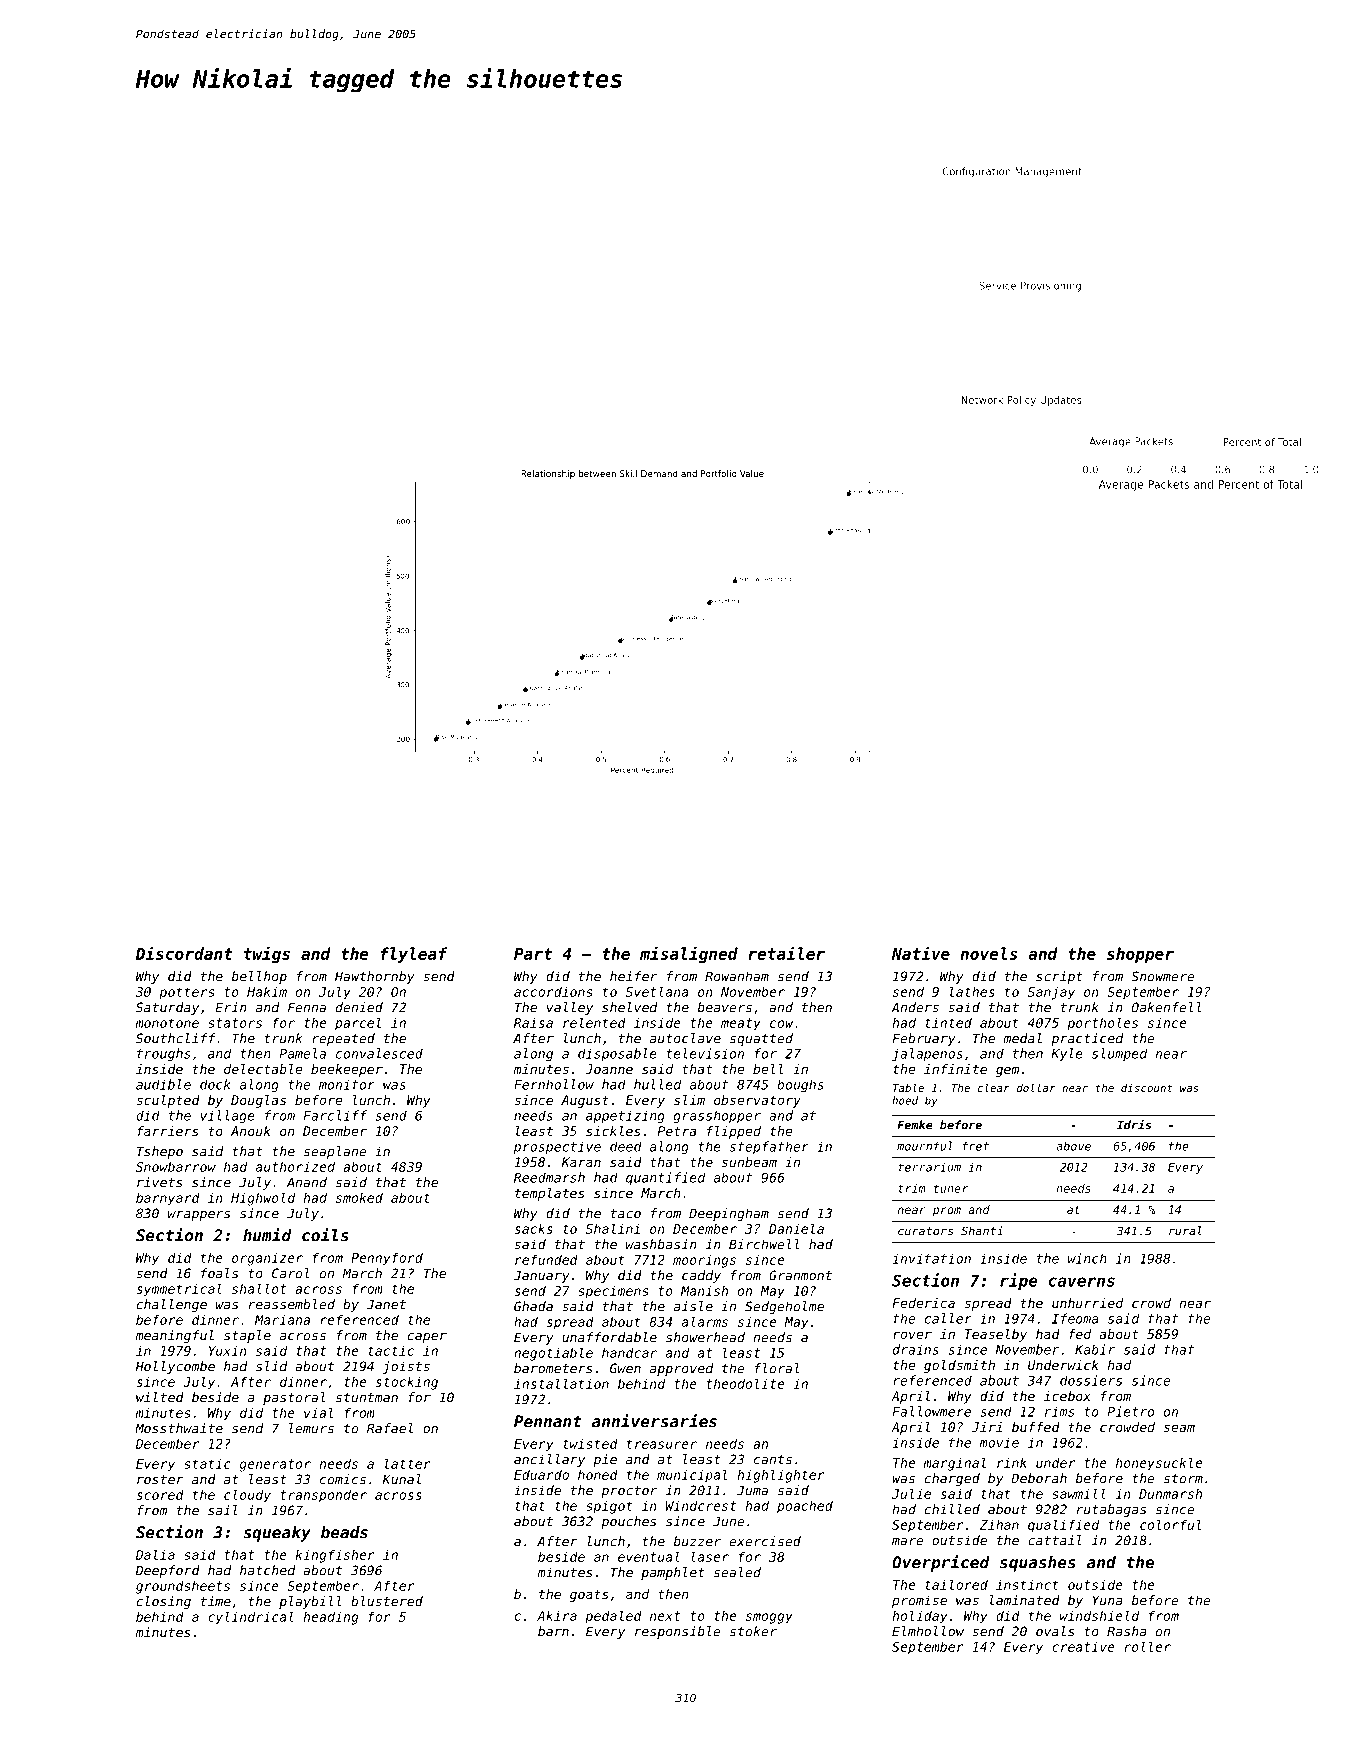  What do you see at coordinates (1119, 1054) in the page?
I see `slumped` at bounding box center [1119, 1054].
